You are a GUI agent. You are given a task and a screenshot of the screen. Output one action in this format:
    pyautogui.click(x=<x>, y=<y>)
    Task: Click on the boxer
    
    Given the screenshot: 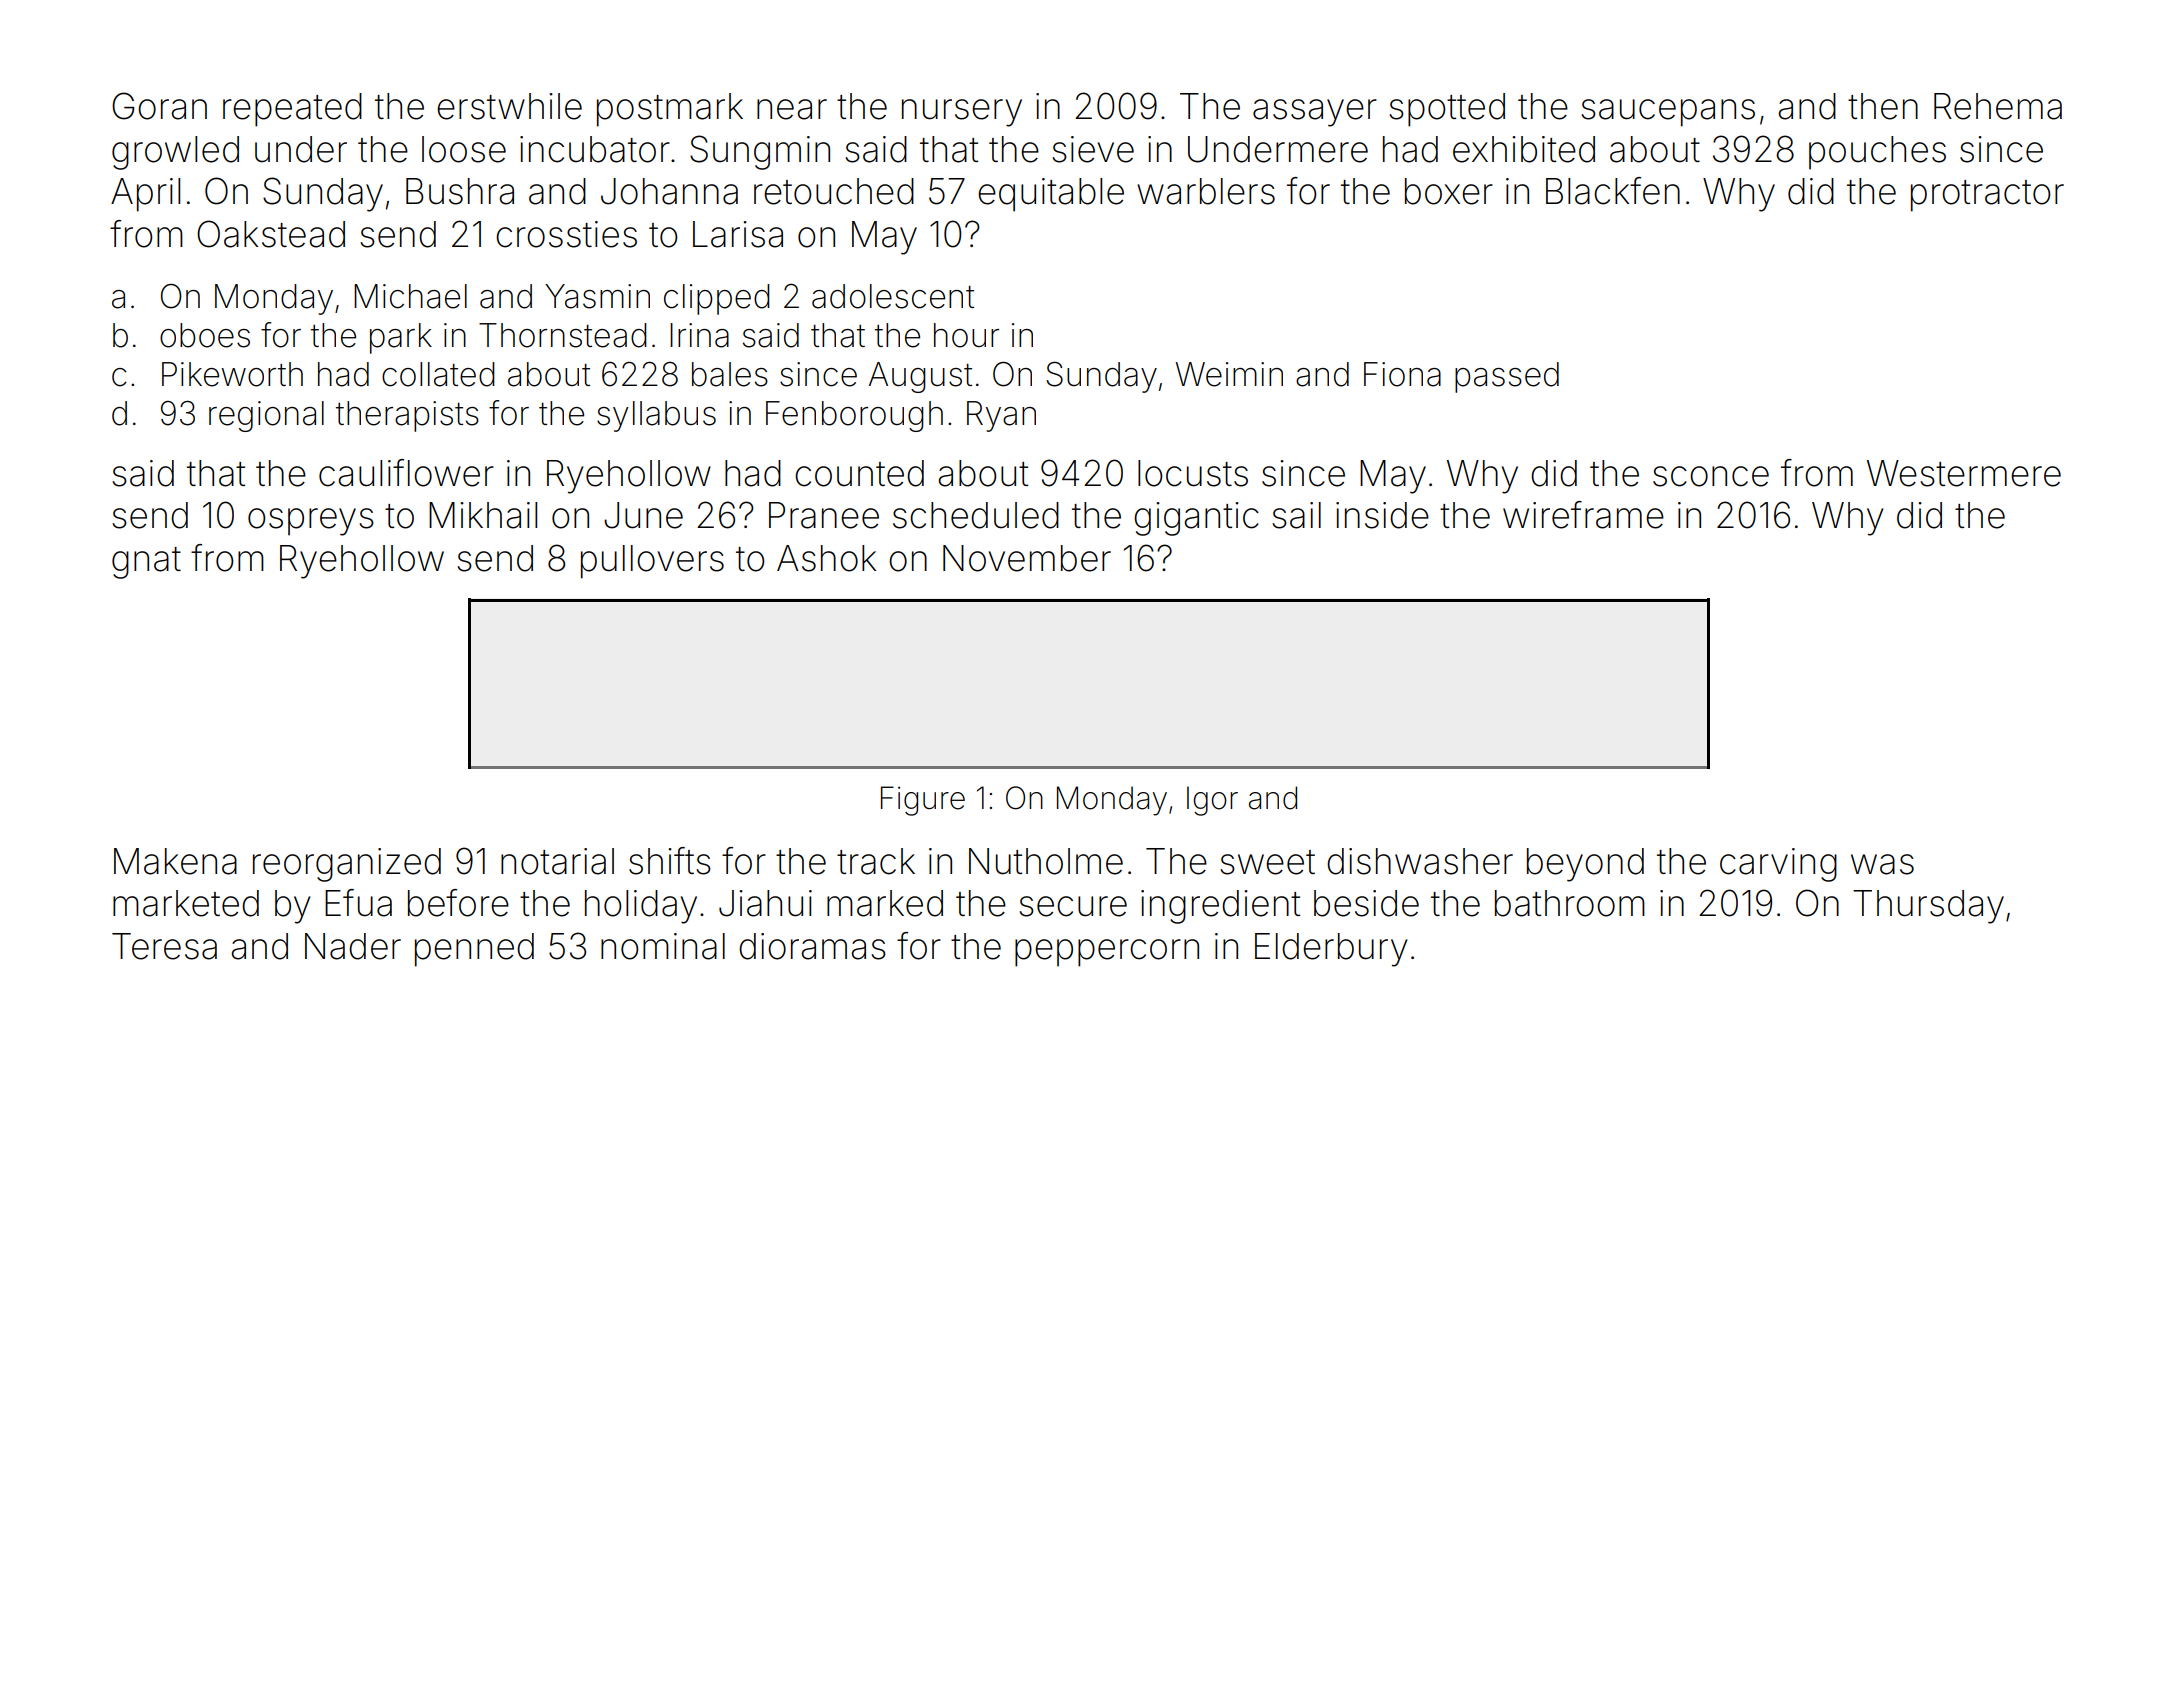 What is the action you would take?
    pyautogui.click(x=1449, y=191)
